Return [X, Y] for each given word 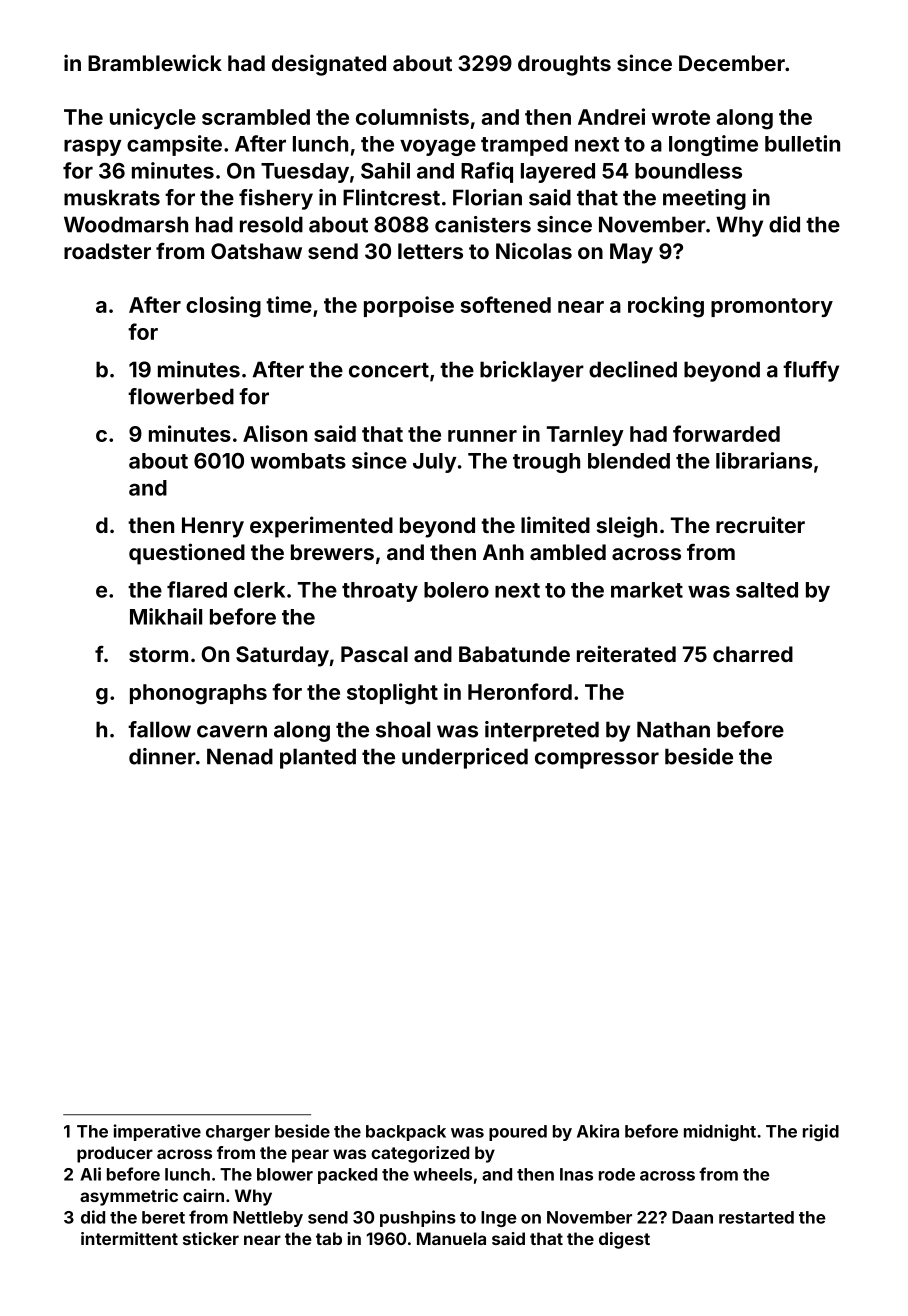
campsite [174, 145]
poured [518, 1133]
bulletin [802, 143]
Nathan [673, 729]
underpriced [465, 758]
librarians [764, 460]
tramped [524, 146]
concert [389, 370]
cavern [232, 731]
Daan [692, 1217]
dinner [162, 756]
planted [318, 758]
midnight [720, 1132]
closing [223, 307]
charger [238, 1133]
